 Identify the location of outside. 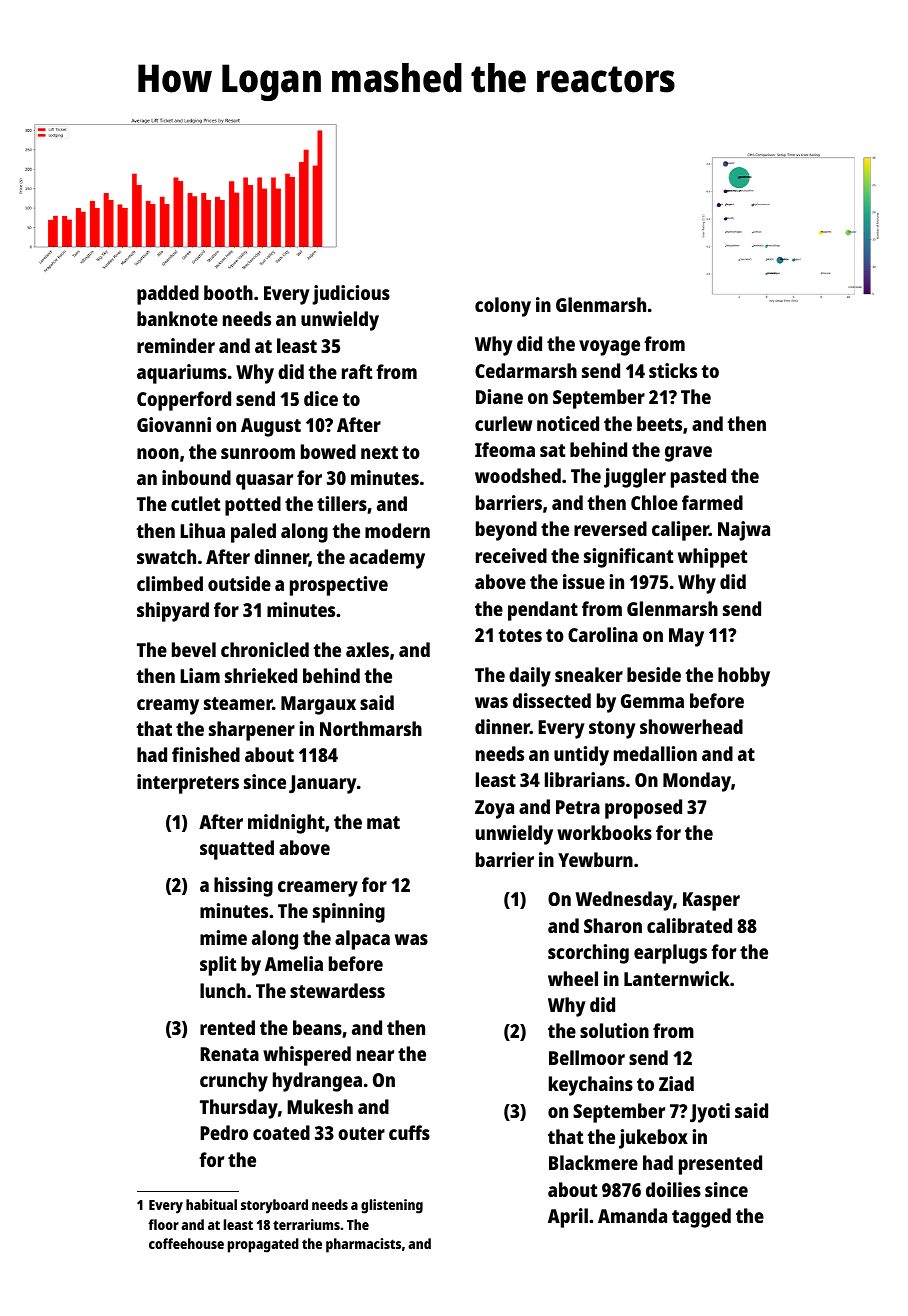
(239, 583).
